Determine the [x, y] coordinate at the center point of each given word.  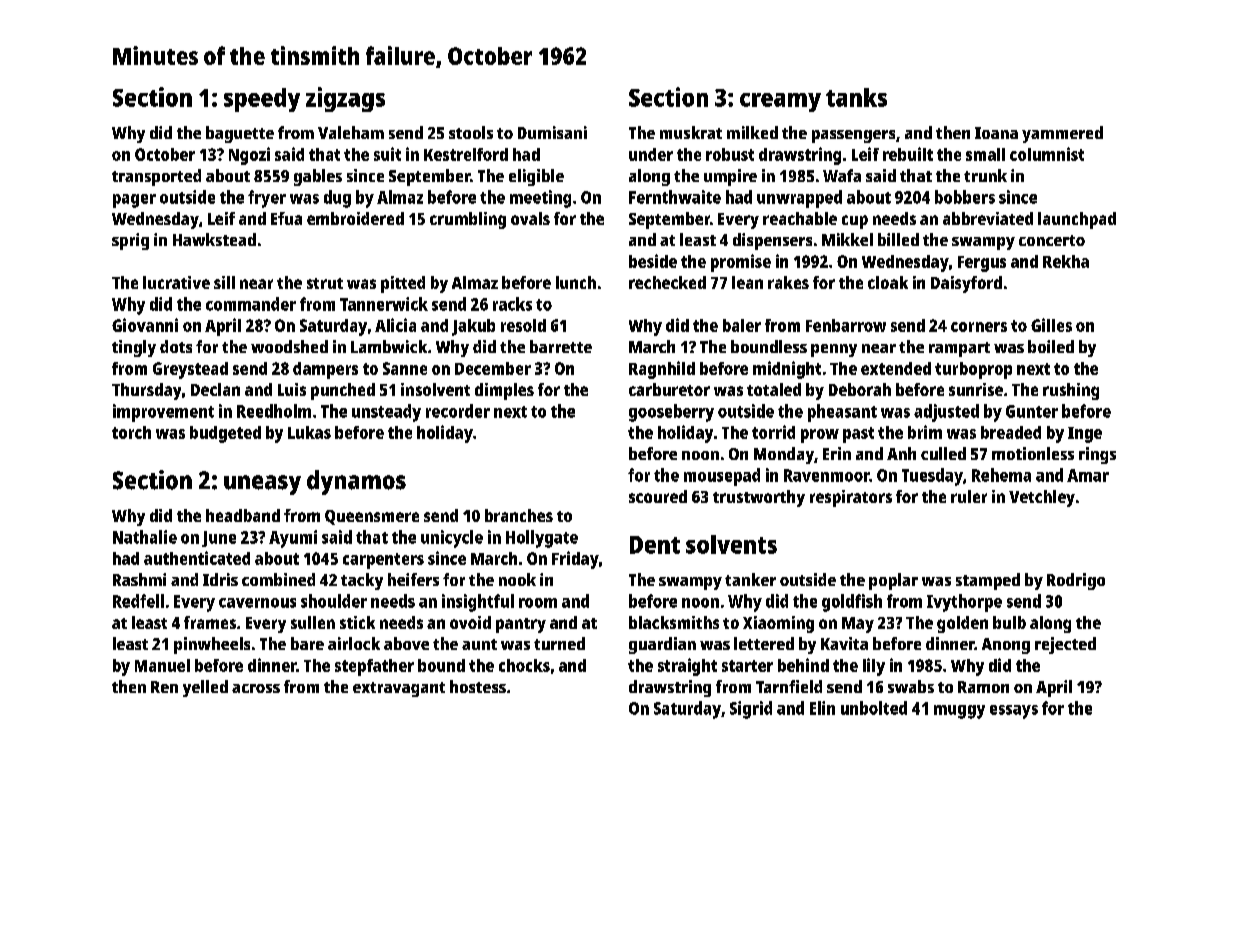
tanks [856, 97]
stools [471, 132]
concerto [1052, 240]
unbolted [874, 708]
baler [742, 325]
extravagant [399, 689]
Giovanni [145, 325]
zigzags [345, 99]
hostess [478, 686]
